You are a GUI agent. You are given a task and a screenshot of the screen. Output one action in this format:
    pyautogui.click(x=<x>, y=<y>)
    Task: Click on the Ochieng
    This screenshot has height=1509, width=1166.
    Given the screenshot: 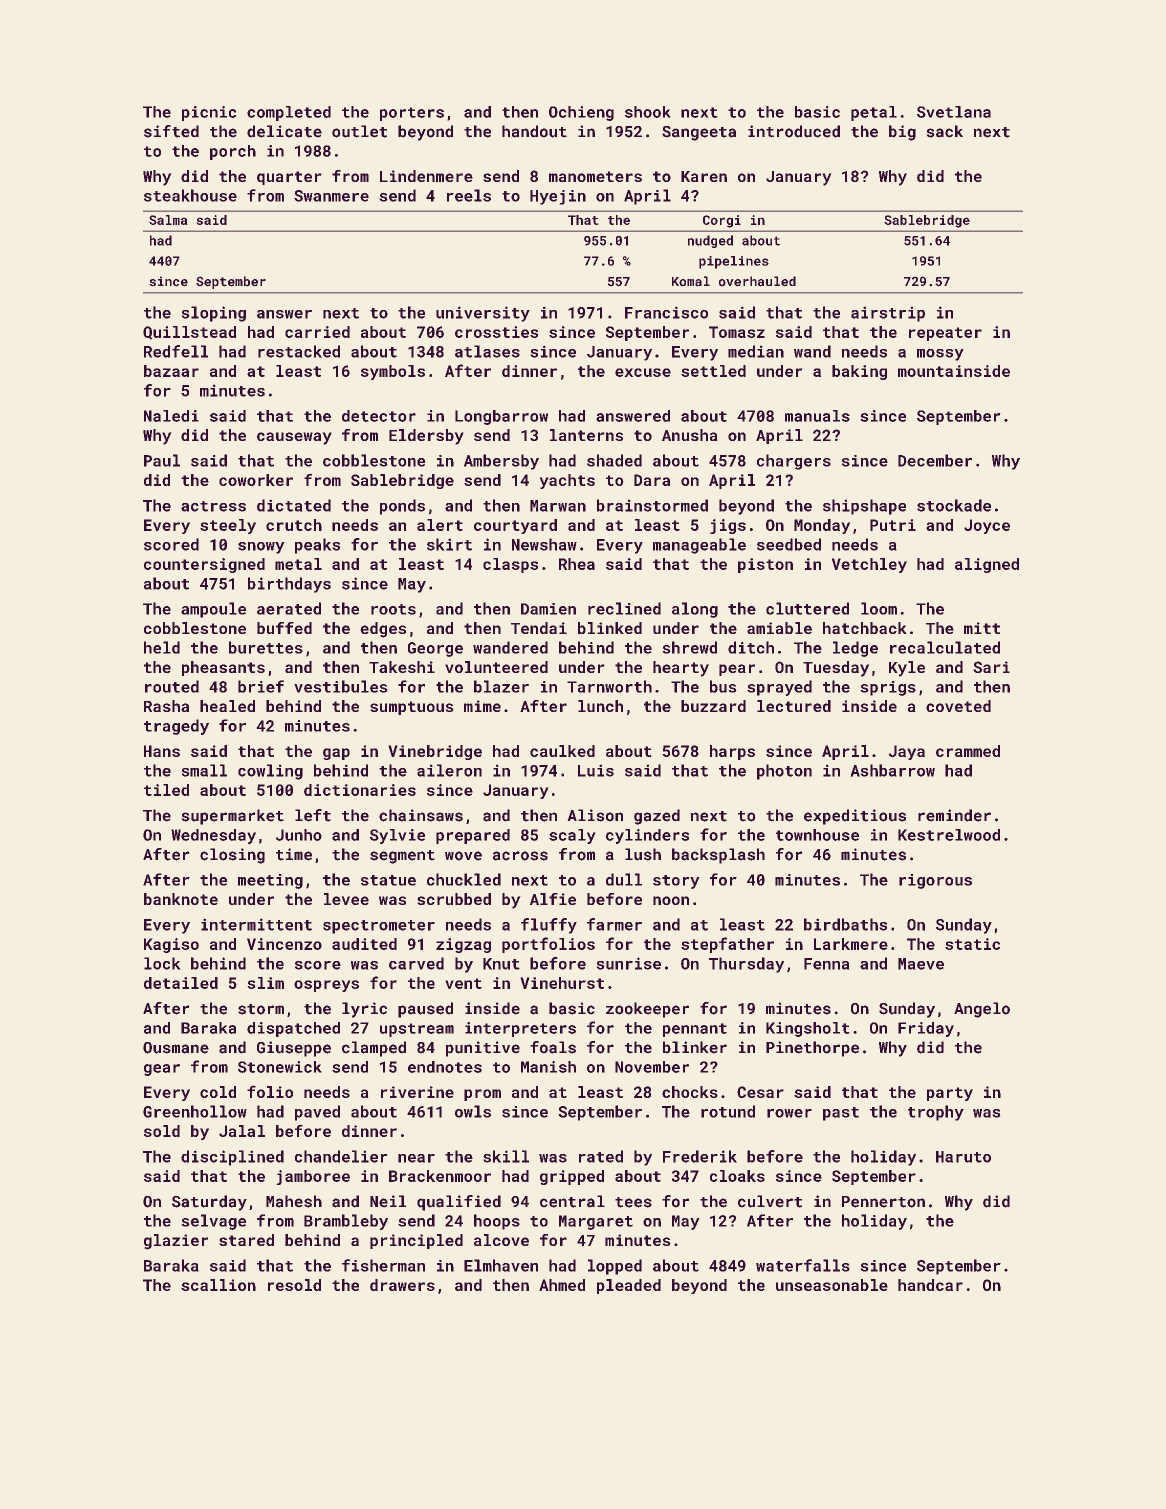 What is the action you would take?
    pyautogui.click(x=581, y=113)
